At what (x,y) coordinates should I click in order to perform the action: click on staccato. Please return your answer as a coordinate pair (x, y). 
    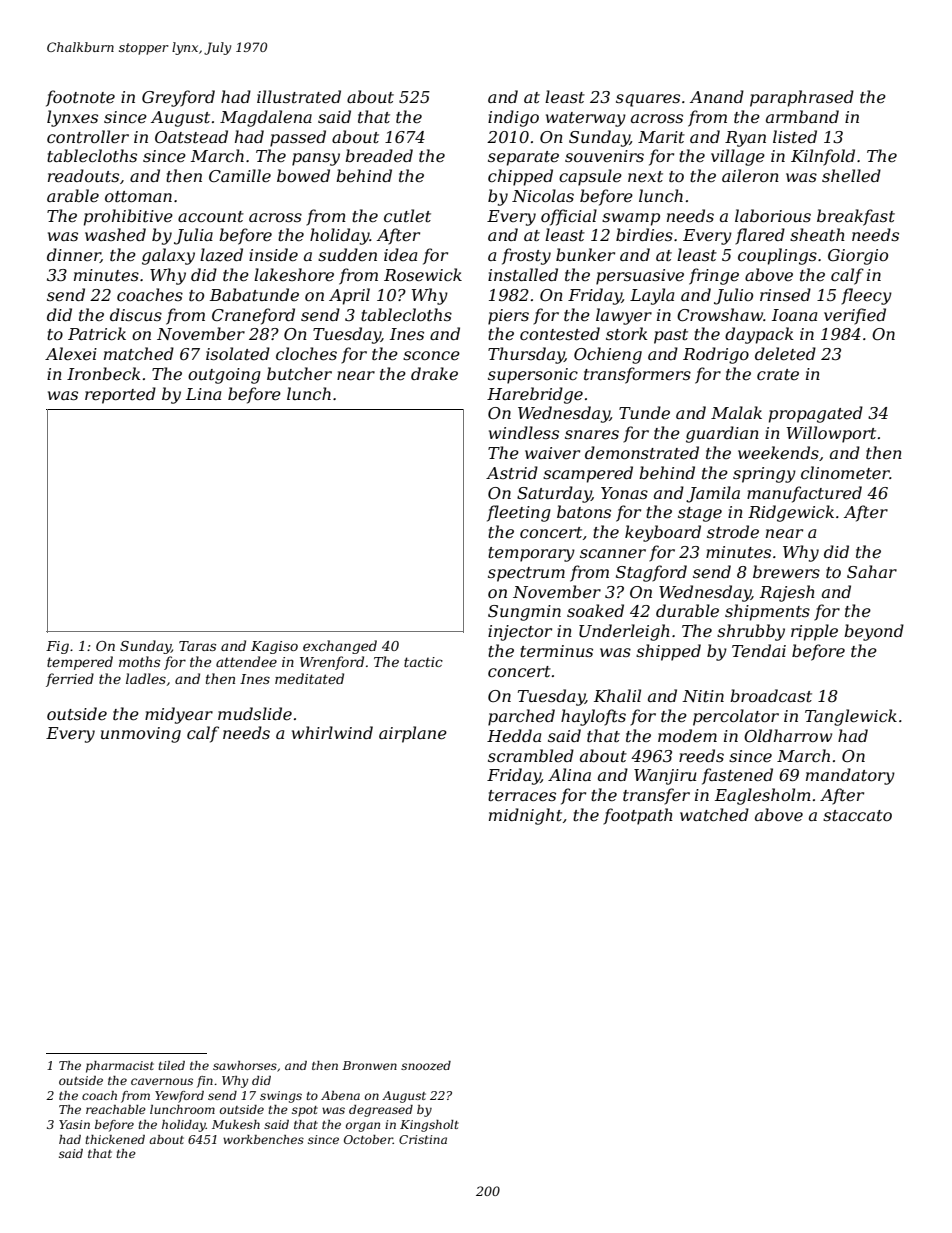
    Looking at the image, I should click on (857, 815).
